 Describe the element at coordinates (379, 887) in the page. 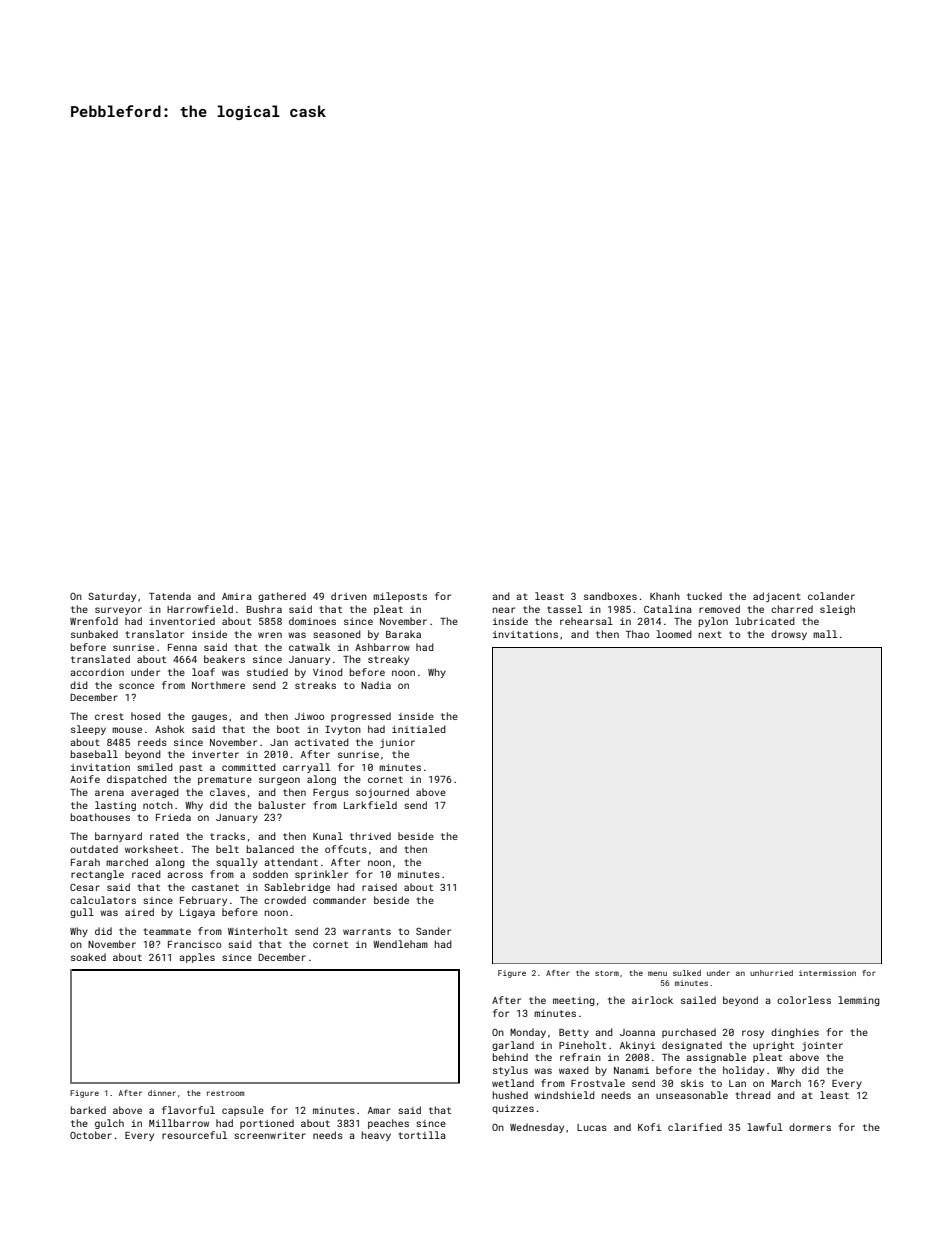

I see `raised` at that location.
